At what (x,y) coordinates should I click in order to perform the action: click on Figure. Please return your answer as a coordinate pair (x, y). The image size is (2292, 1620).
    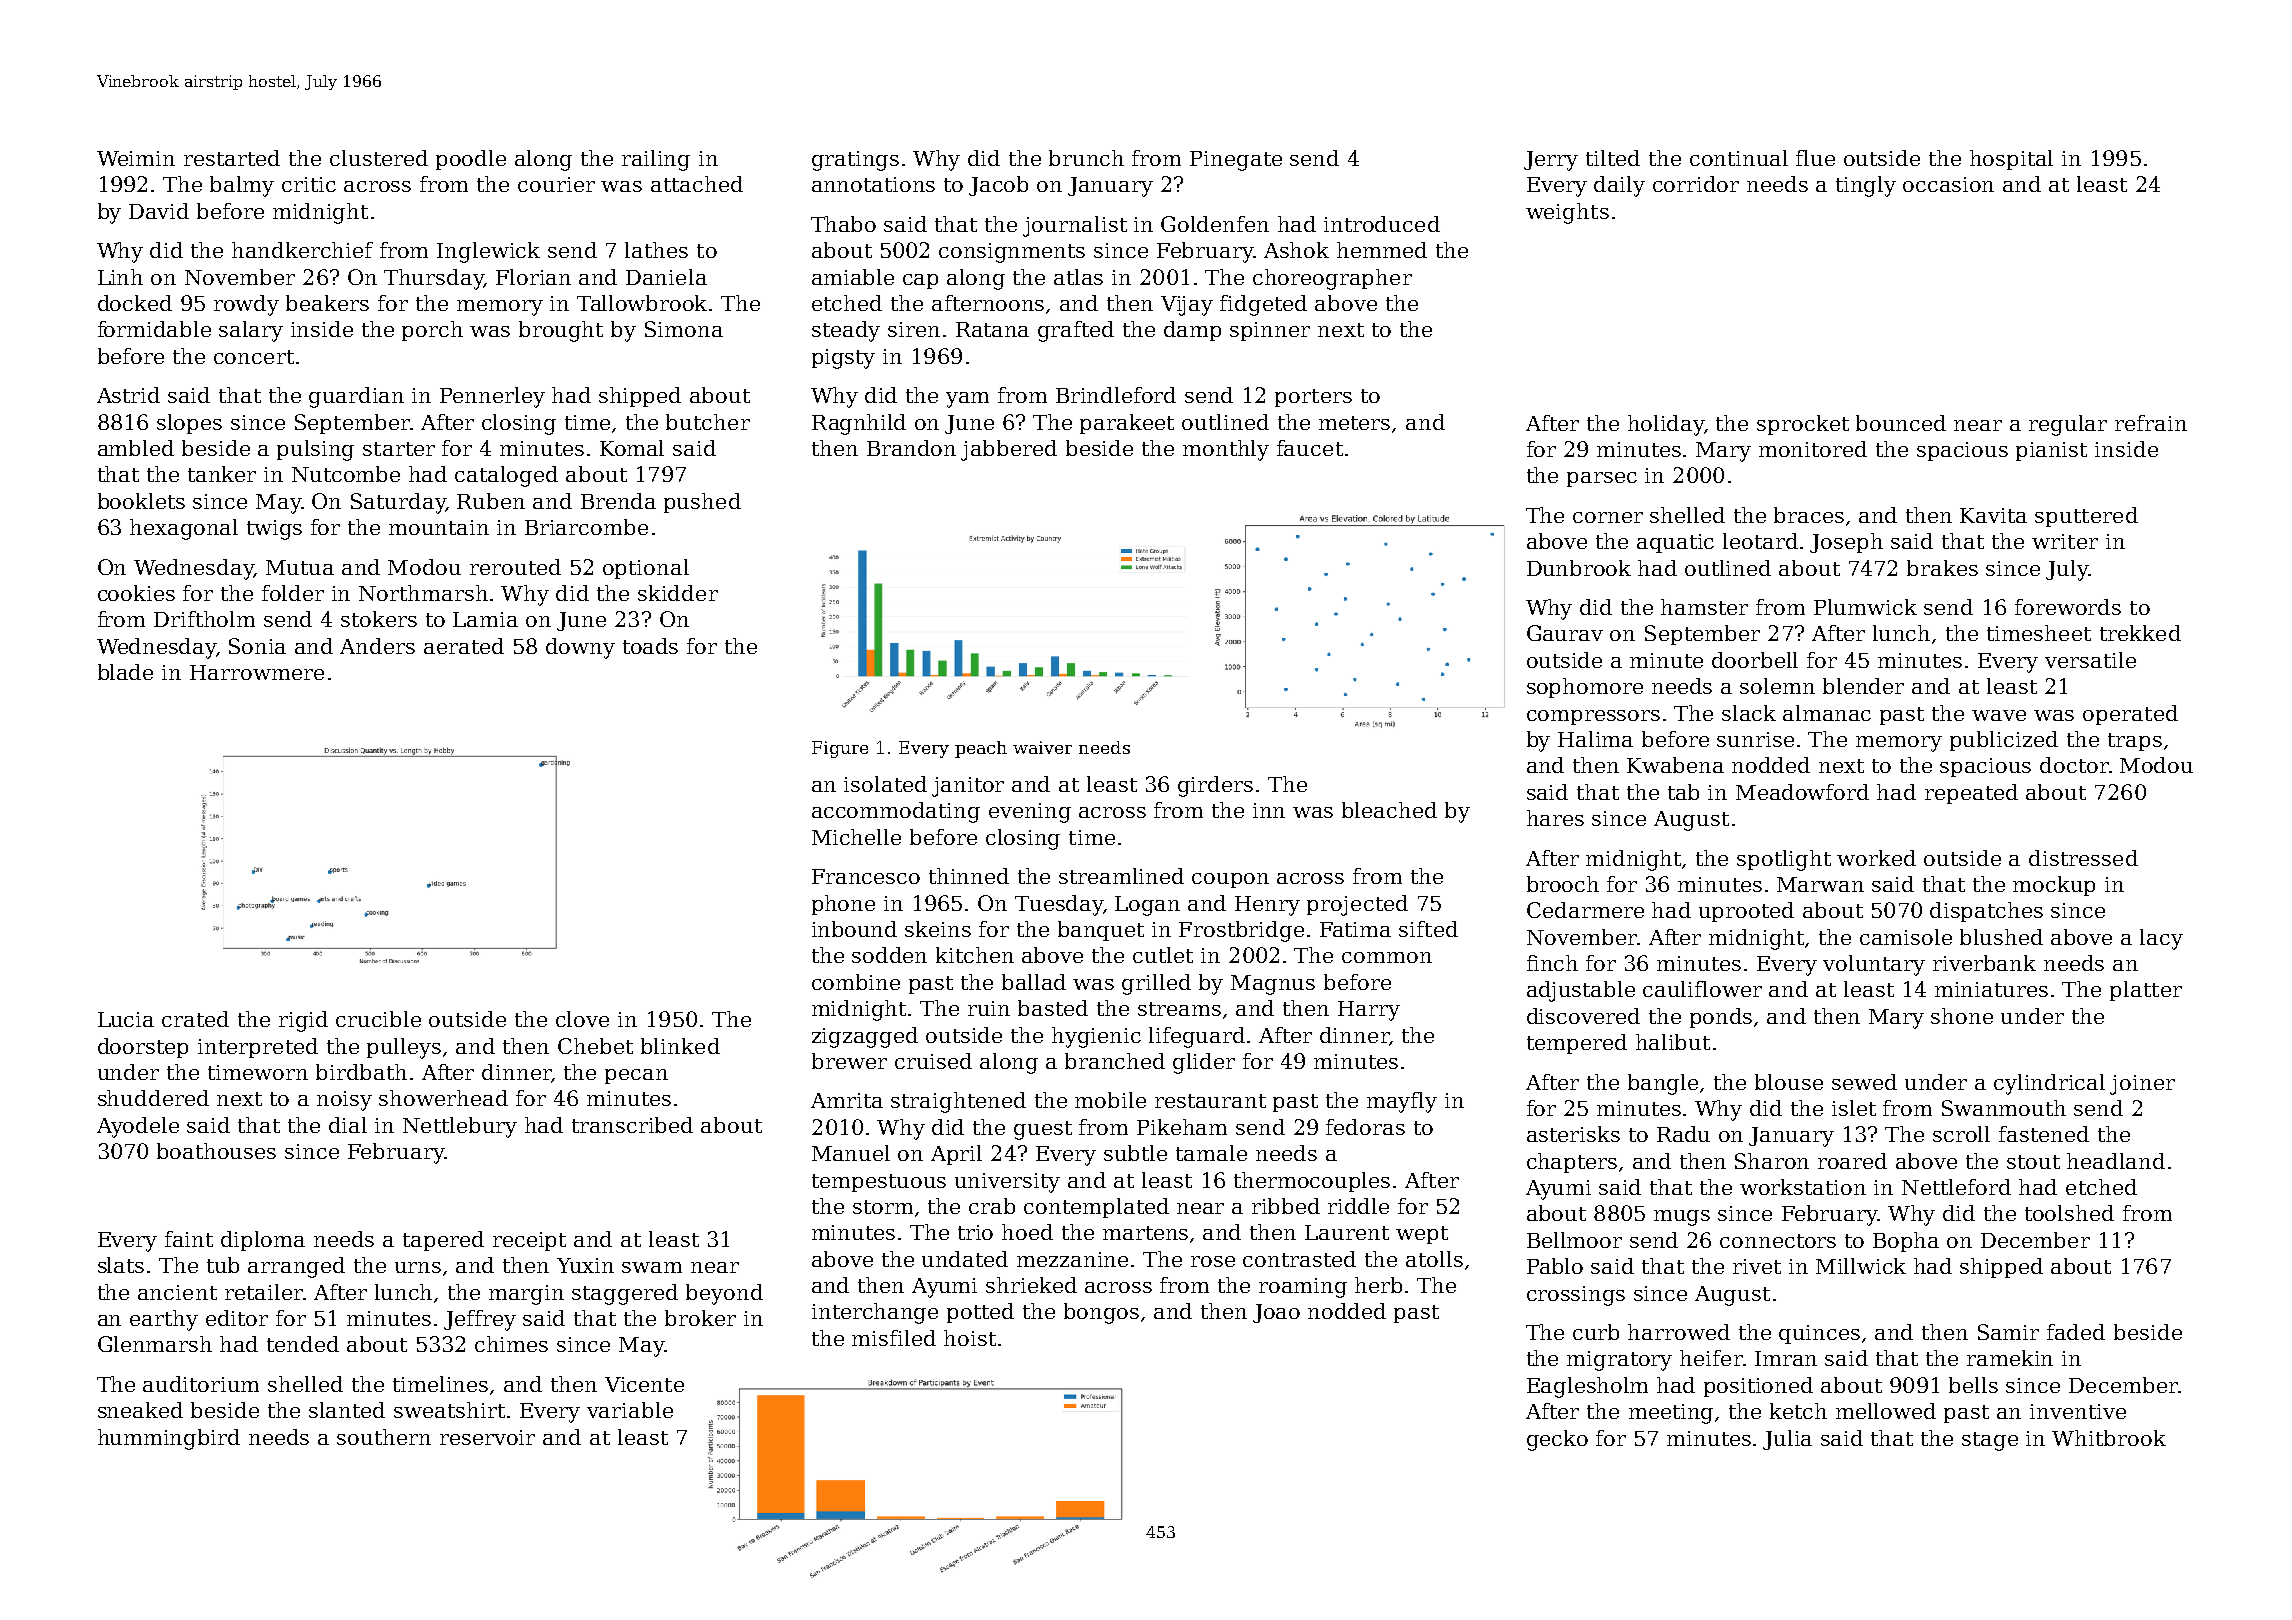
    Looking at the image, I should click on (840, 749).
